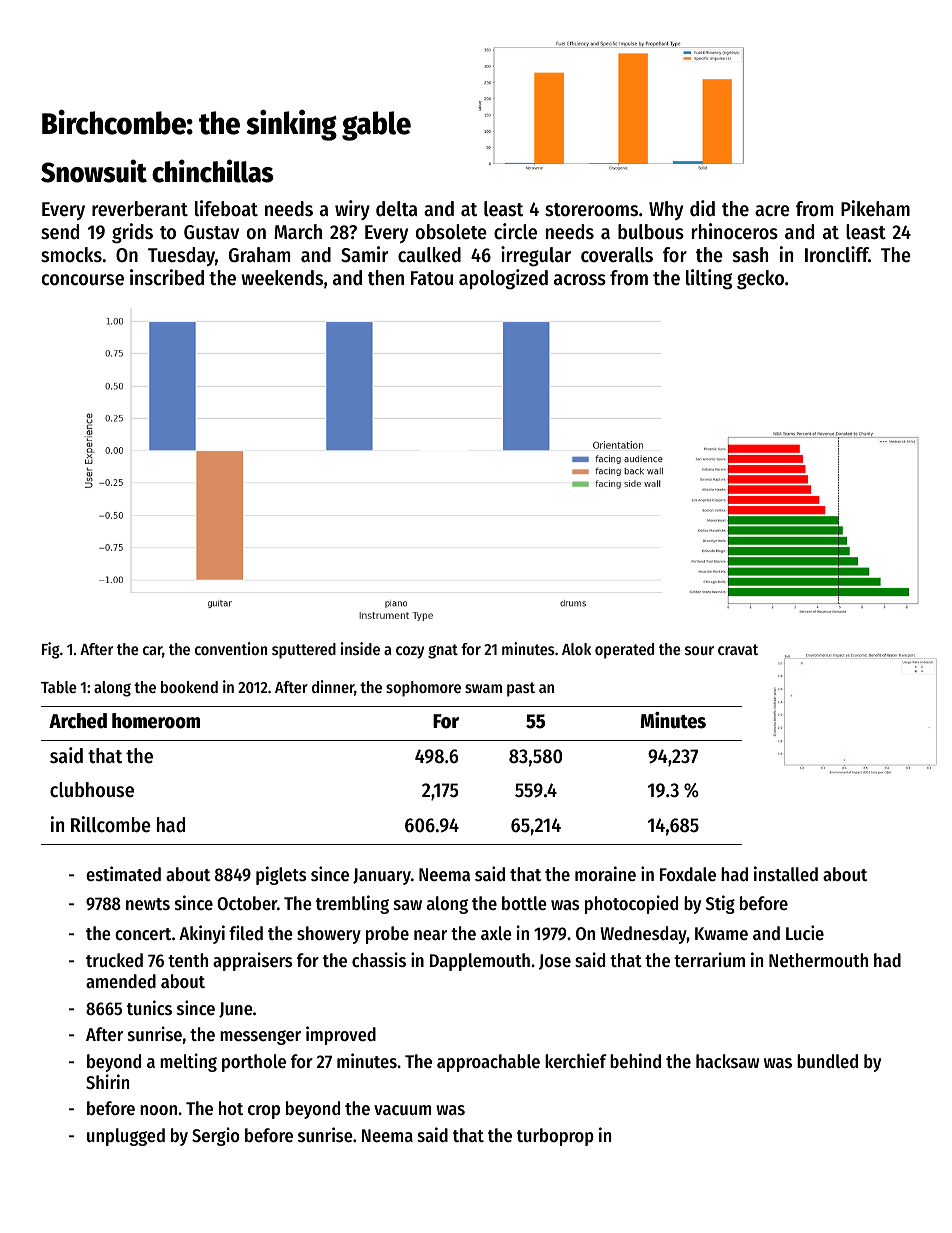 Image resolution: width=952 pixels, height=1233 pixels. I want to click on Pikeham, so click(875, 208).
